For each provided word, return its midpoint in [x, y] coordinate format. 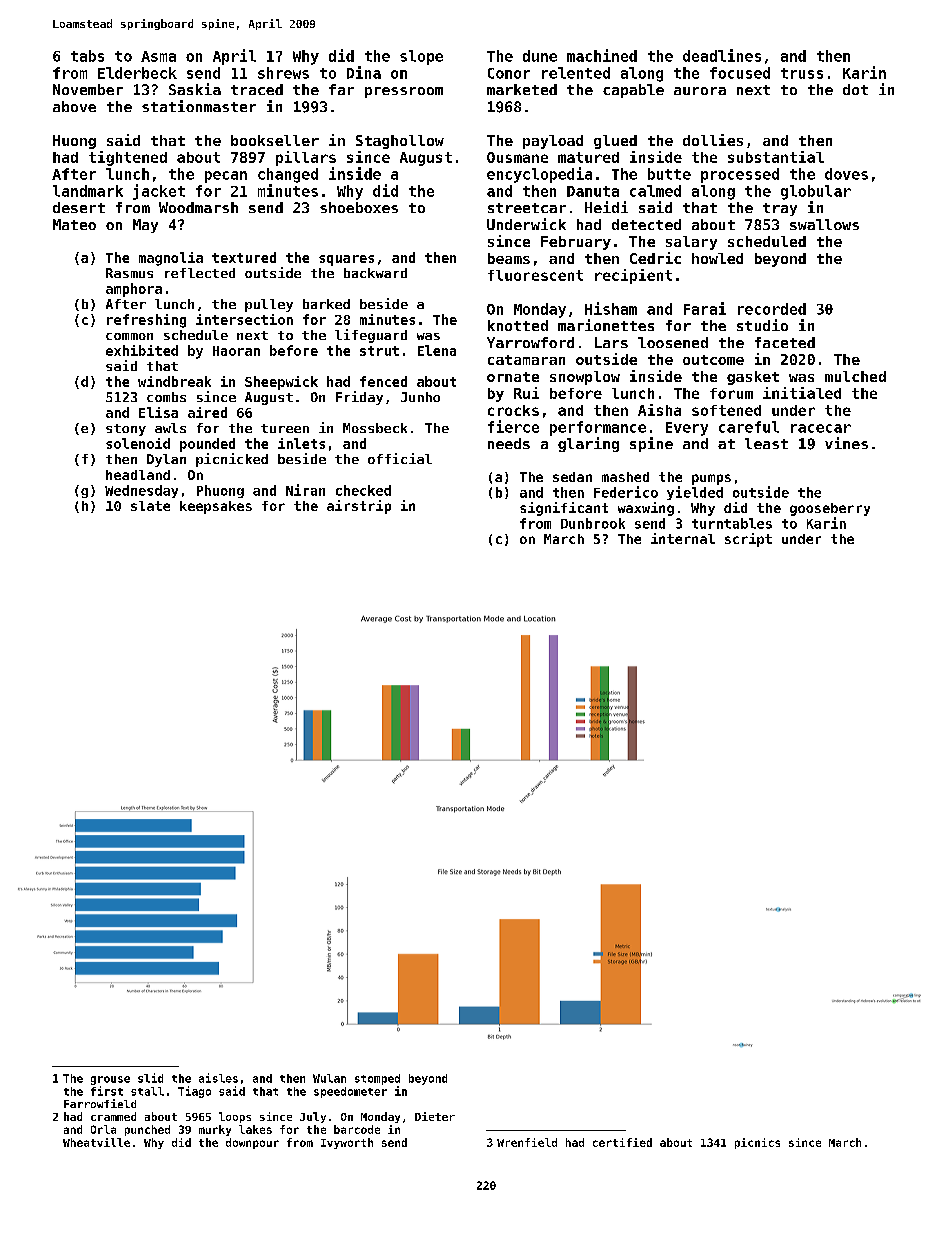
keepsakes [216, 507]
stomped [377, 1079]
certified [622, 1142]
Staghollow [400, 142]
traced [257, 89]
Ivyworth [347, 1143]
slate [150, 506]
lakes [255, 1129]
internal [683, 538]
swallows [824, 224]
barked [326, 304]
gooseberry [830, 509]
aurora [700, 91]
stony [126, 430]
